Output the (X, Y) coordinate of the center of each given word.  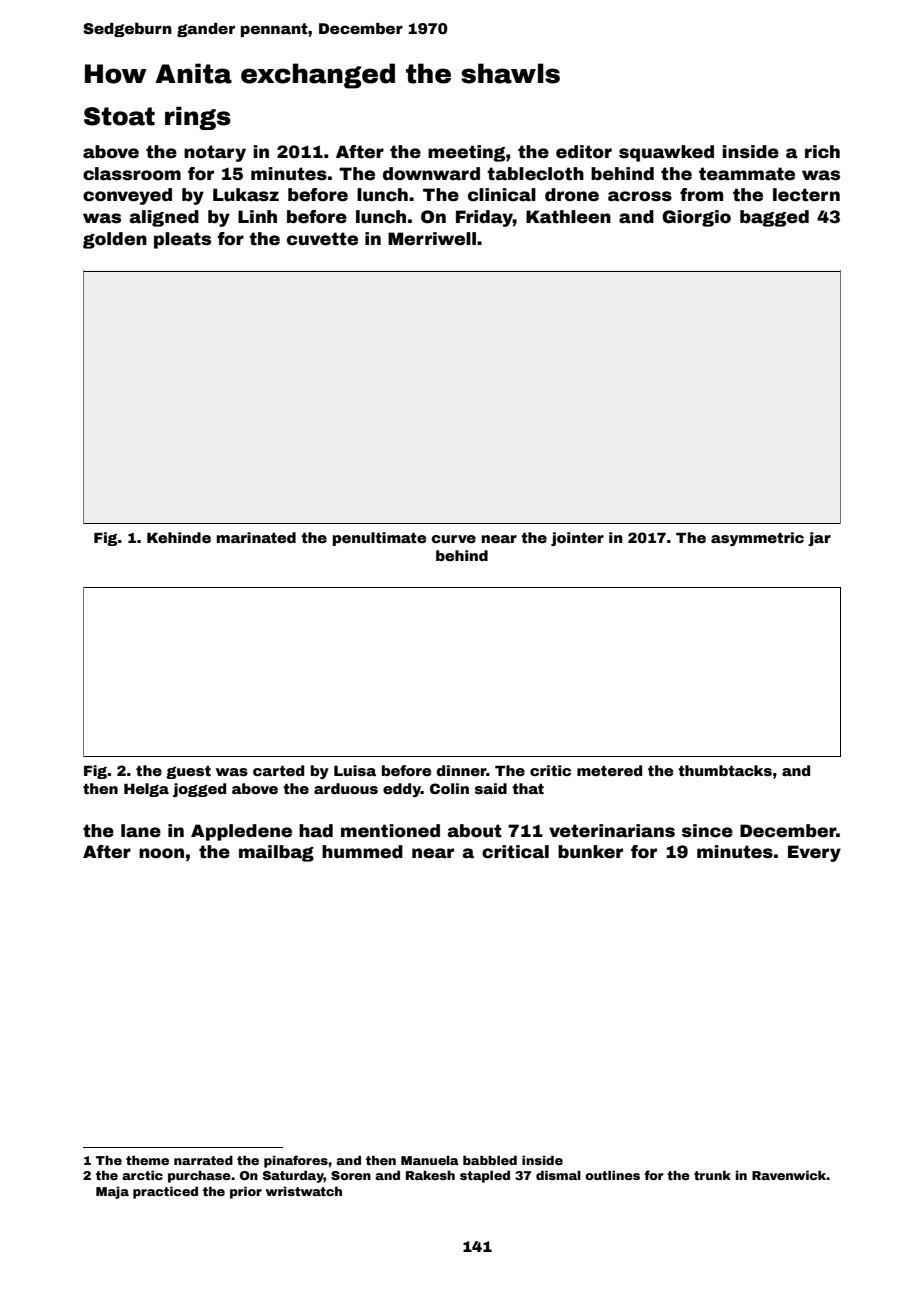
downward (431, 174)
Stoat (119, 116)
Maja (112, 1192)
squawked (666, 153)
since (707, 831)
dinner (461, 770)
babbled (490, 1160)
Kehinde (179, 537)
